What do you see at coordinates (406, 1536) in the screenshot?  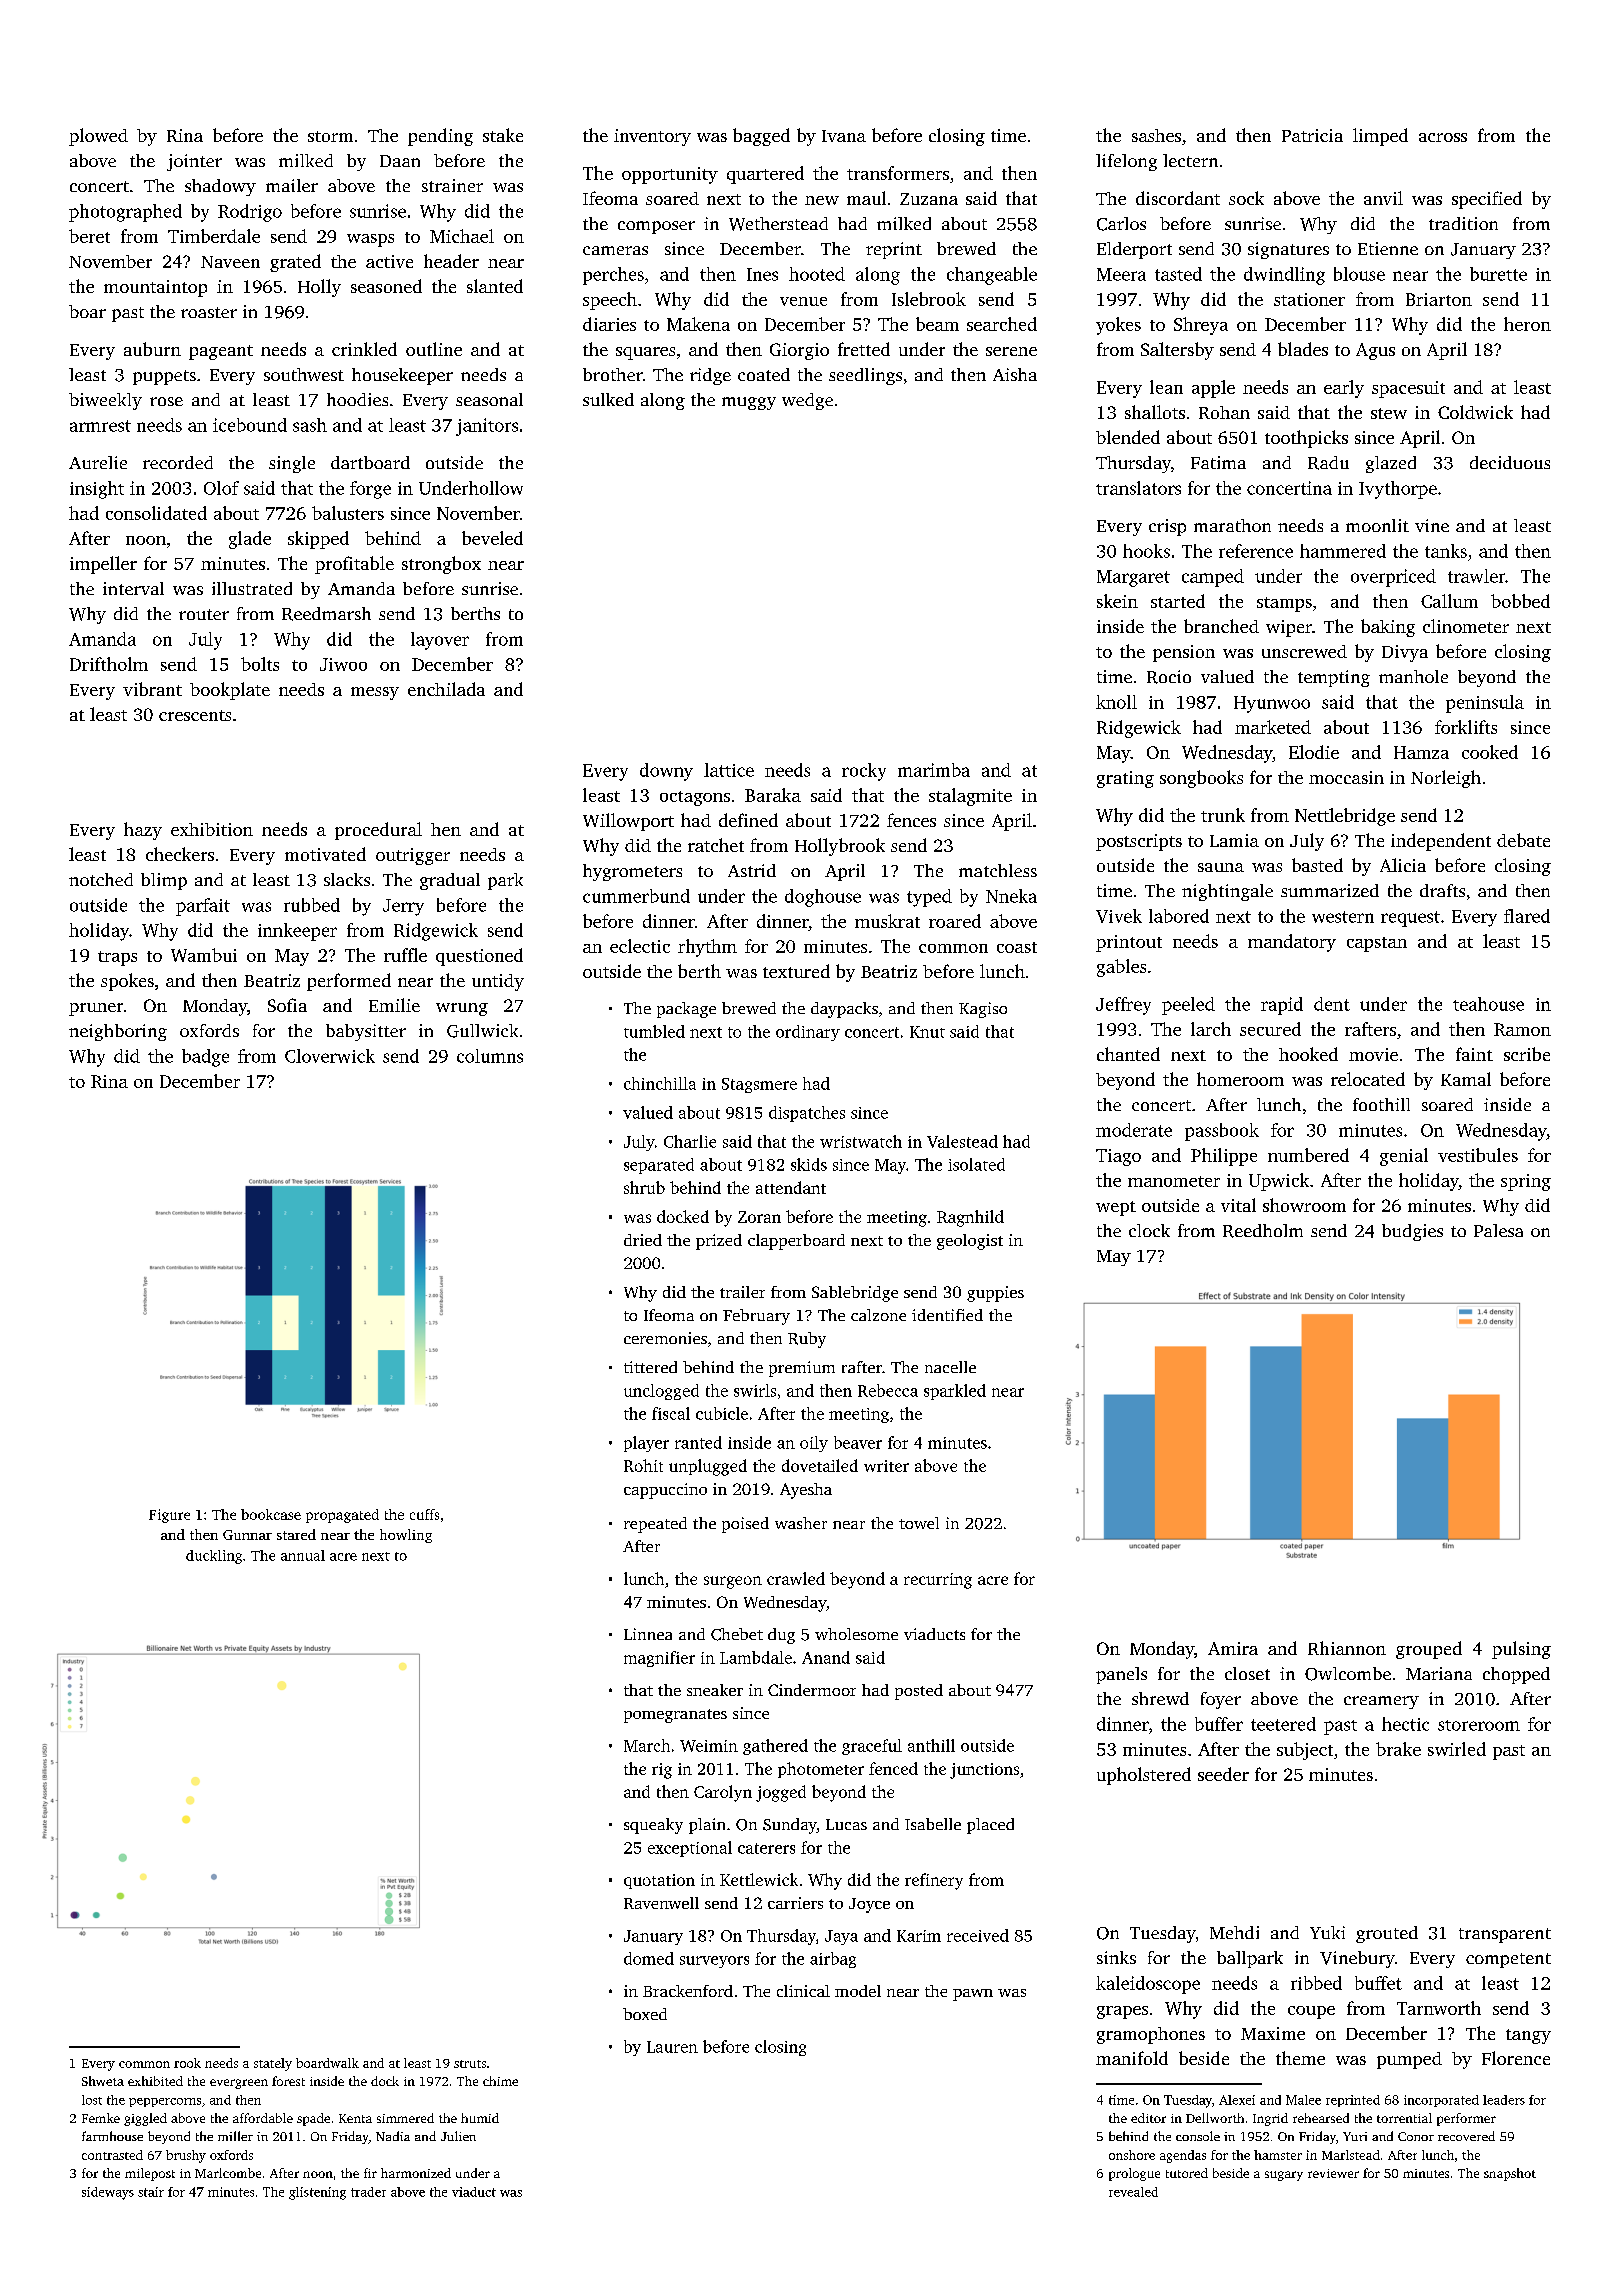 I see `howling` at bounding box center [406, 1536].
